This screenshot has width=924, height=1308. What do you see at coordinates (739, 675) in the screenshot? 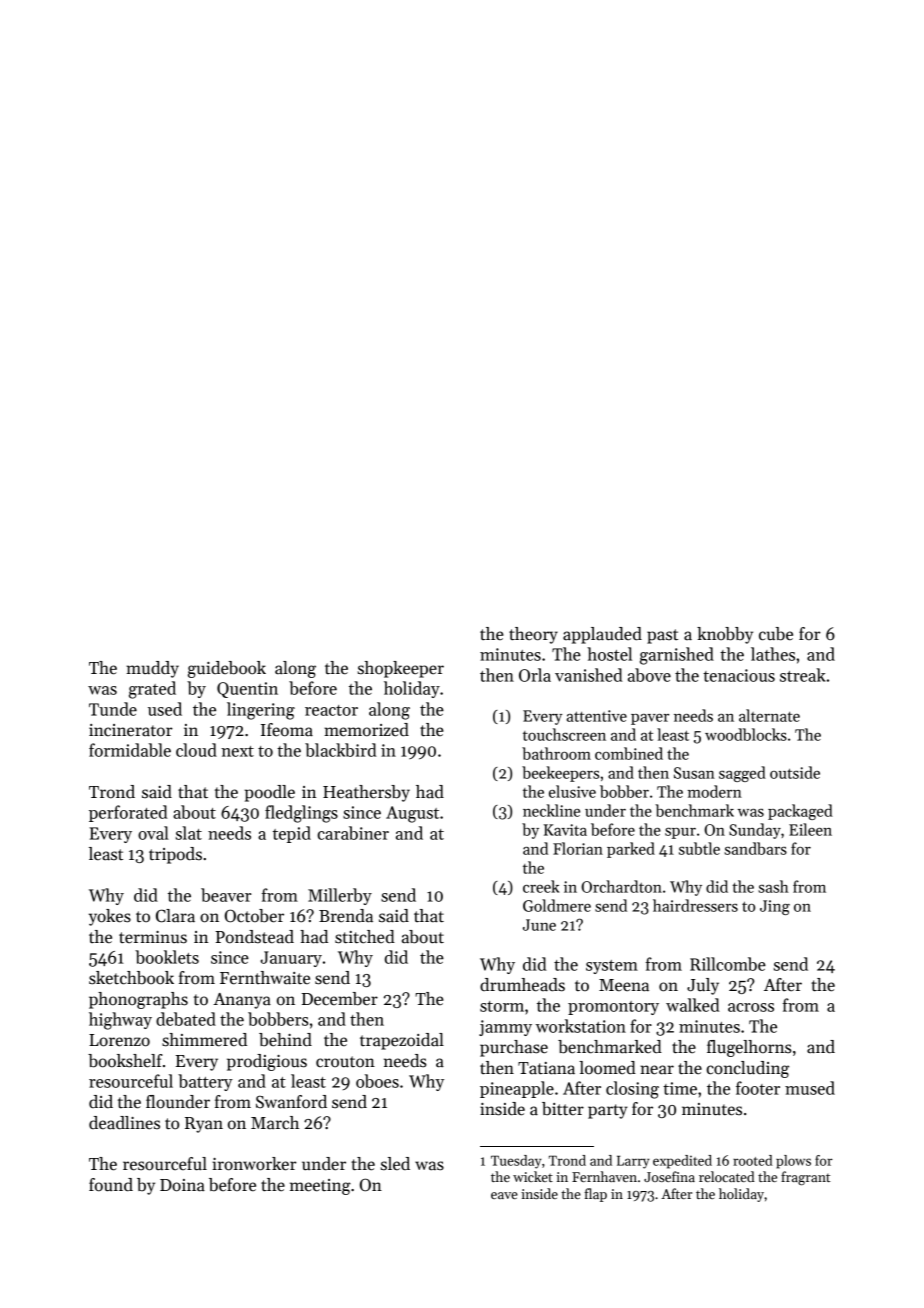
I see `tenacious` at bounding box center [739, 675].
